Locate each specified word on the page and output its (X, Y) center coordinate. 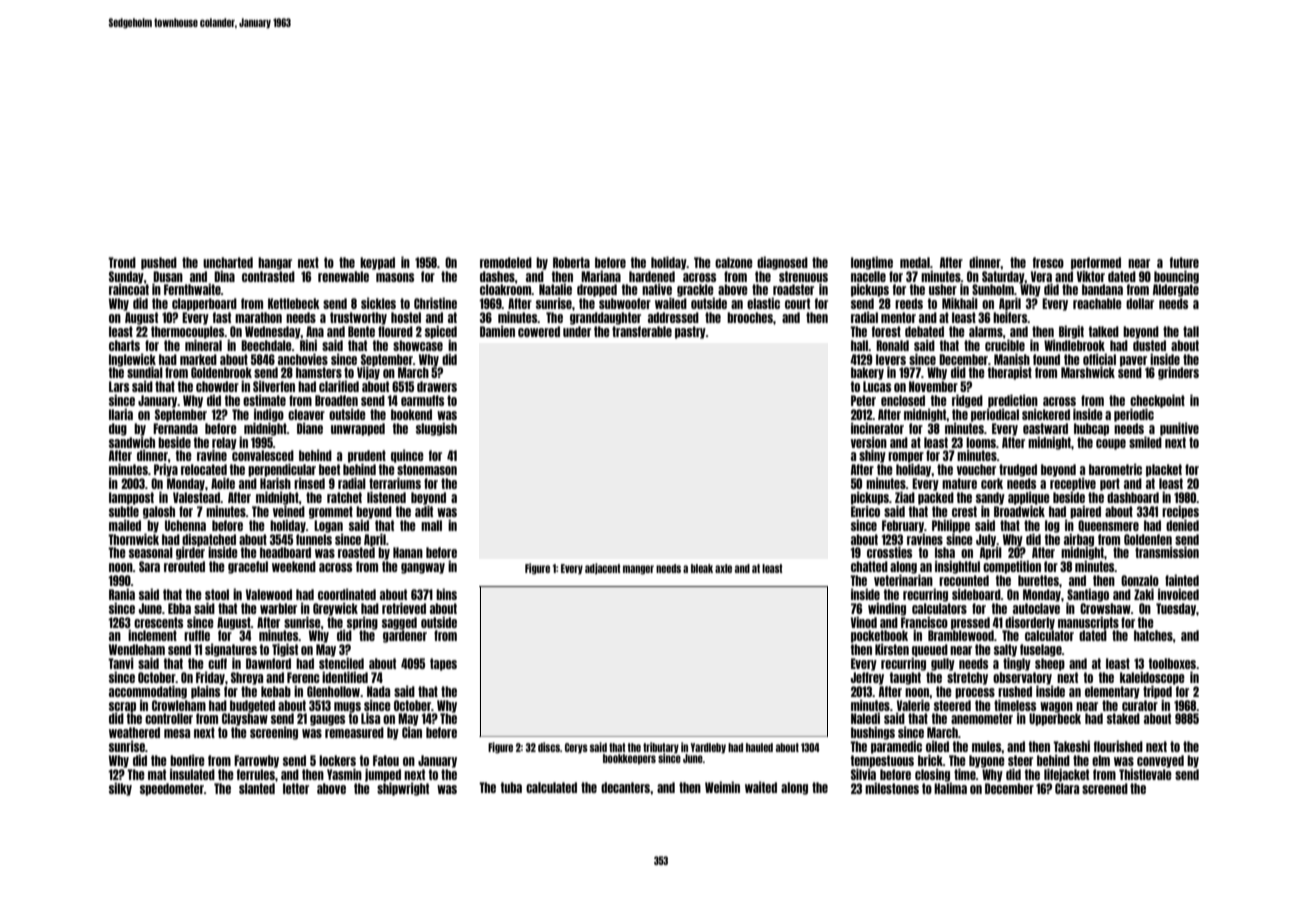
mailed (125, 525)
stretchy (967, 678)
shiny (872, 456)
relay (224, 443)
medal (915, 262)
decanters (625, 787)
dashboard (1133, 497)
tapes (443, 664)
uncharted (228, 262)
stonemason (427, 469)
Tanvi (121, 663)
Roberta (571, 262)
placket (1164, 470)
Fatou (386, 760)
